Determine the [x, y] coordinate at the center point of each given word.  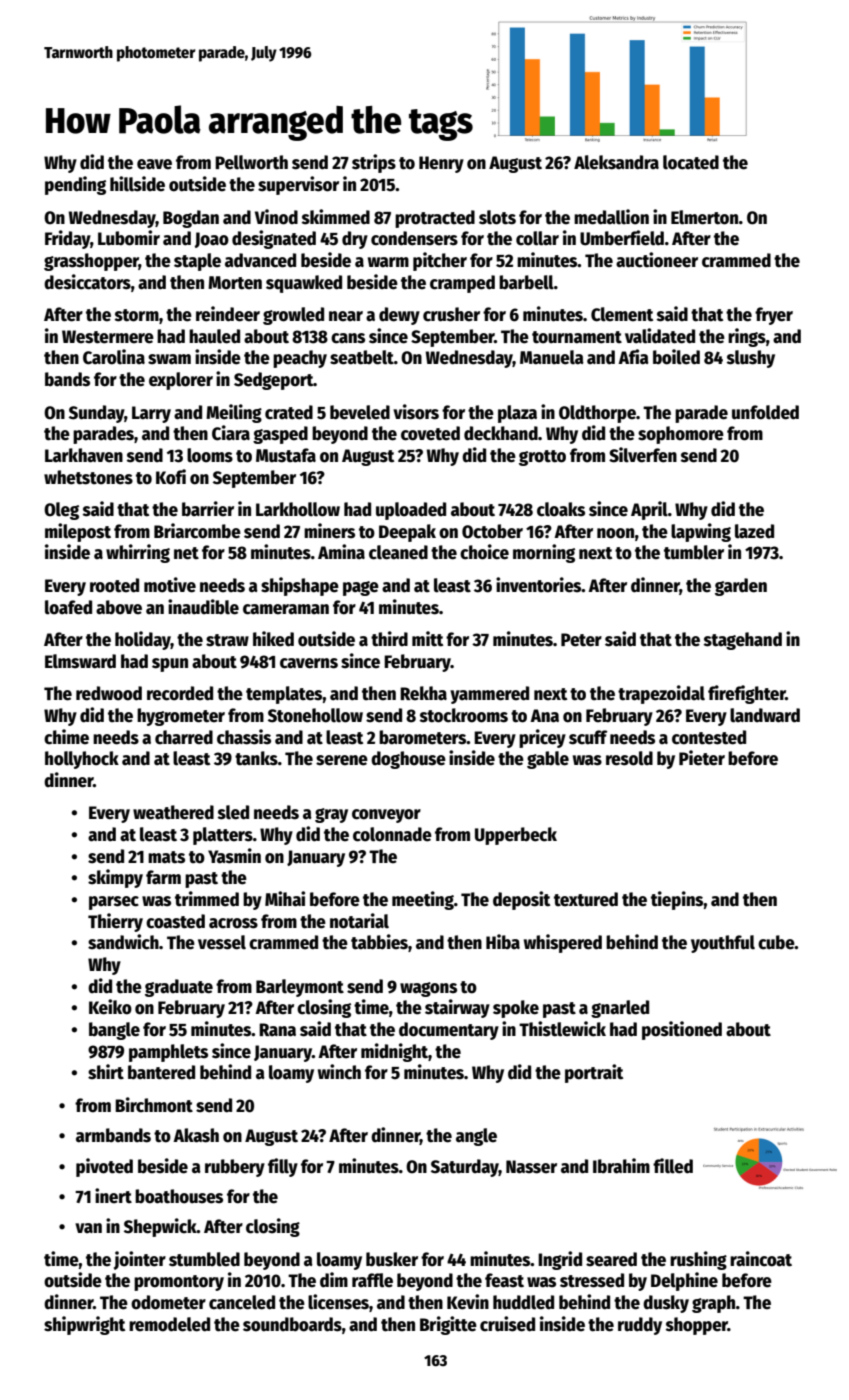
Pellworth [251, 162]
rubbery [235, 1168]
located [691, 162]
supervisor [298, 185]
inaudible [203, 607]
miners [329, 531]
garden [741, 587]
